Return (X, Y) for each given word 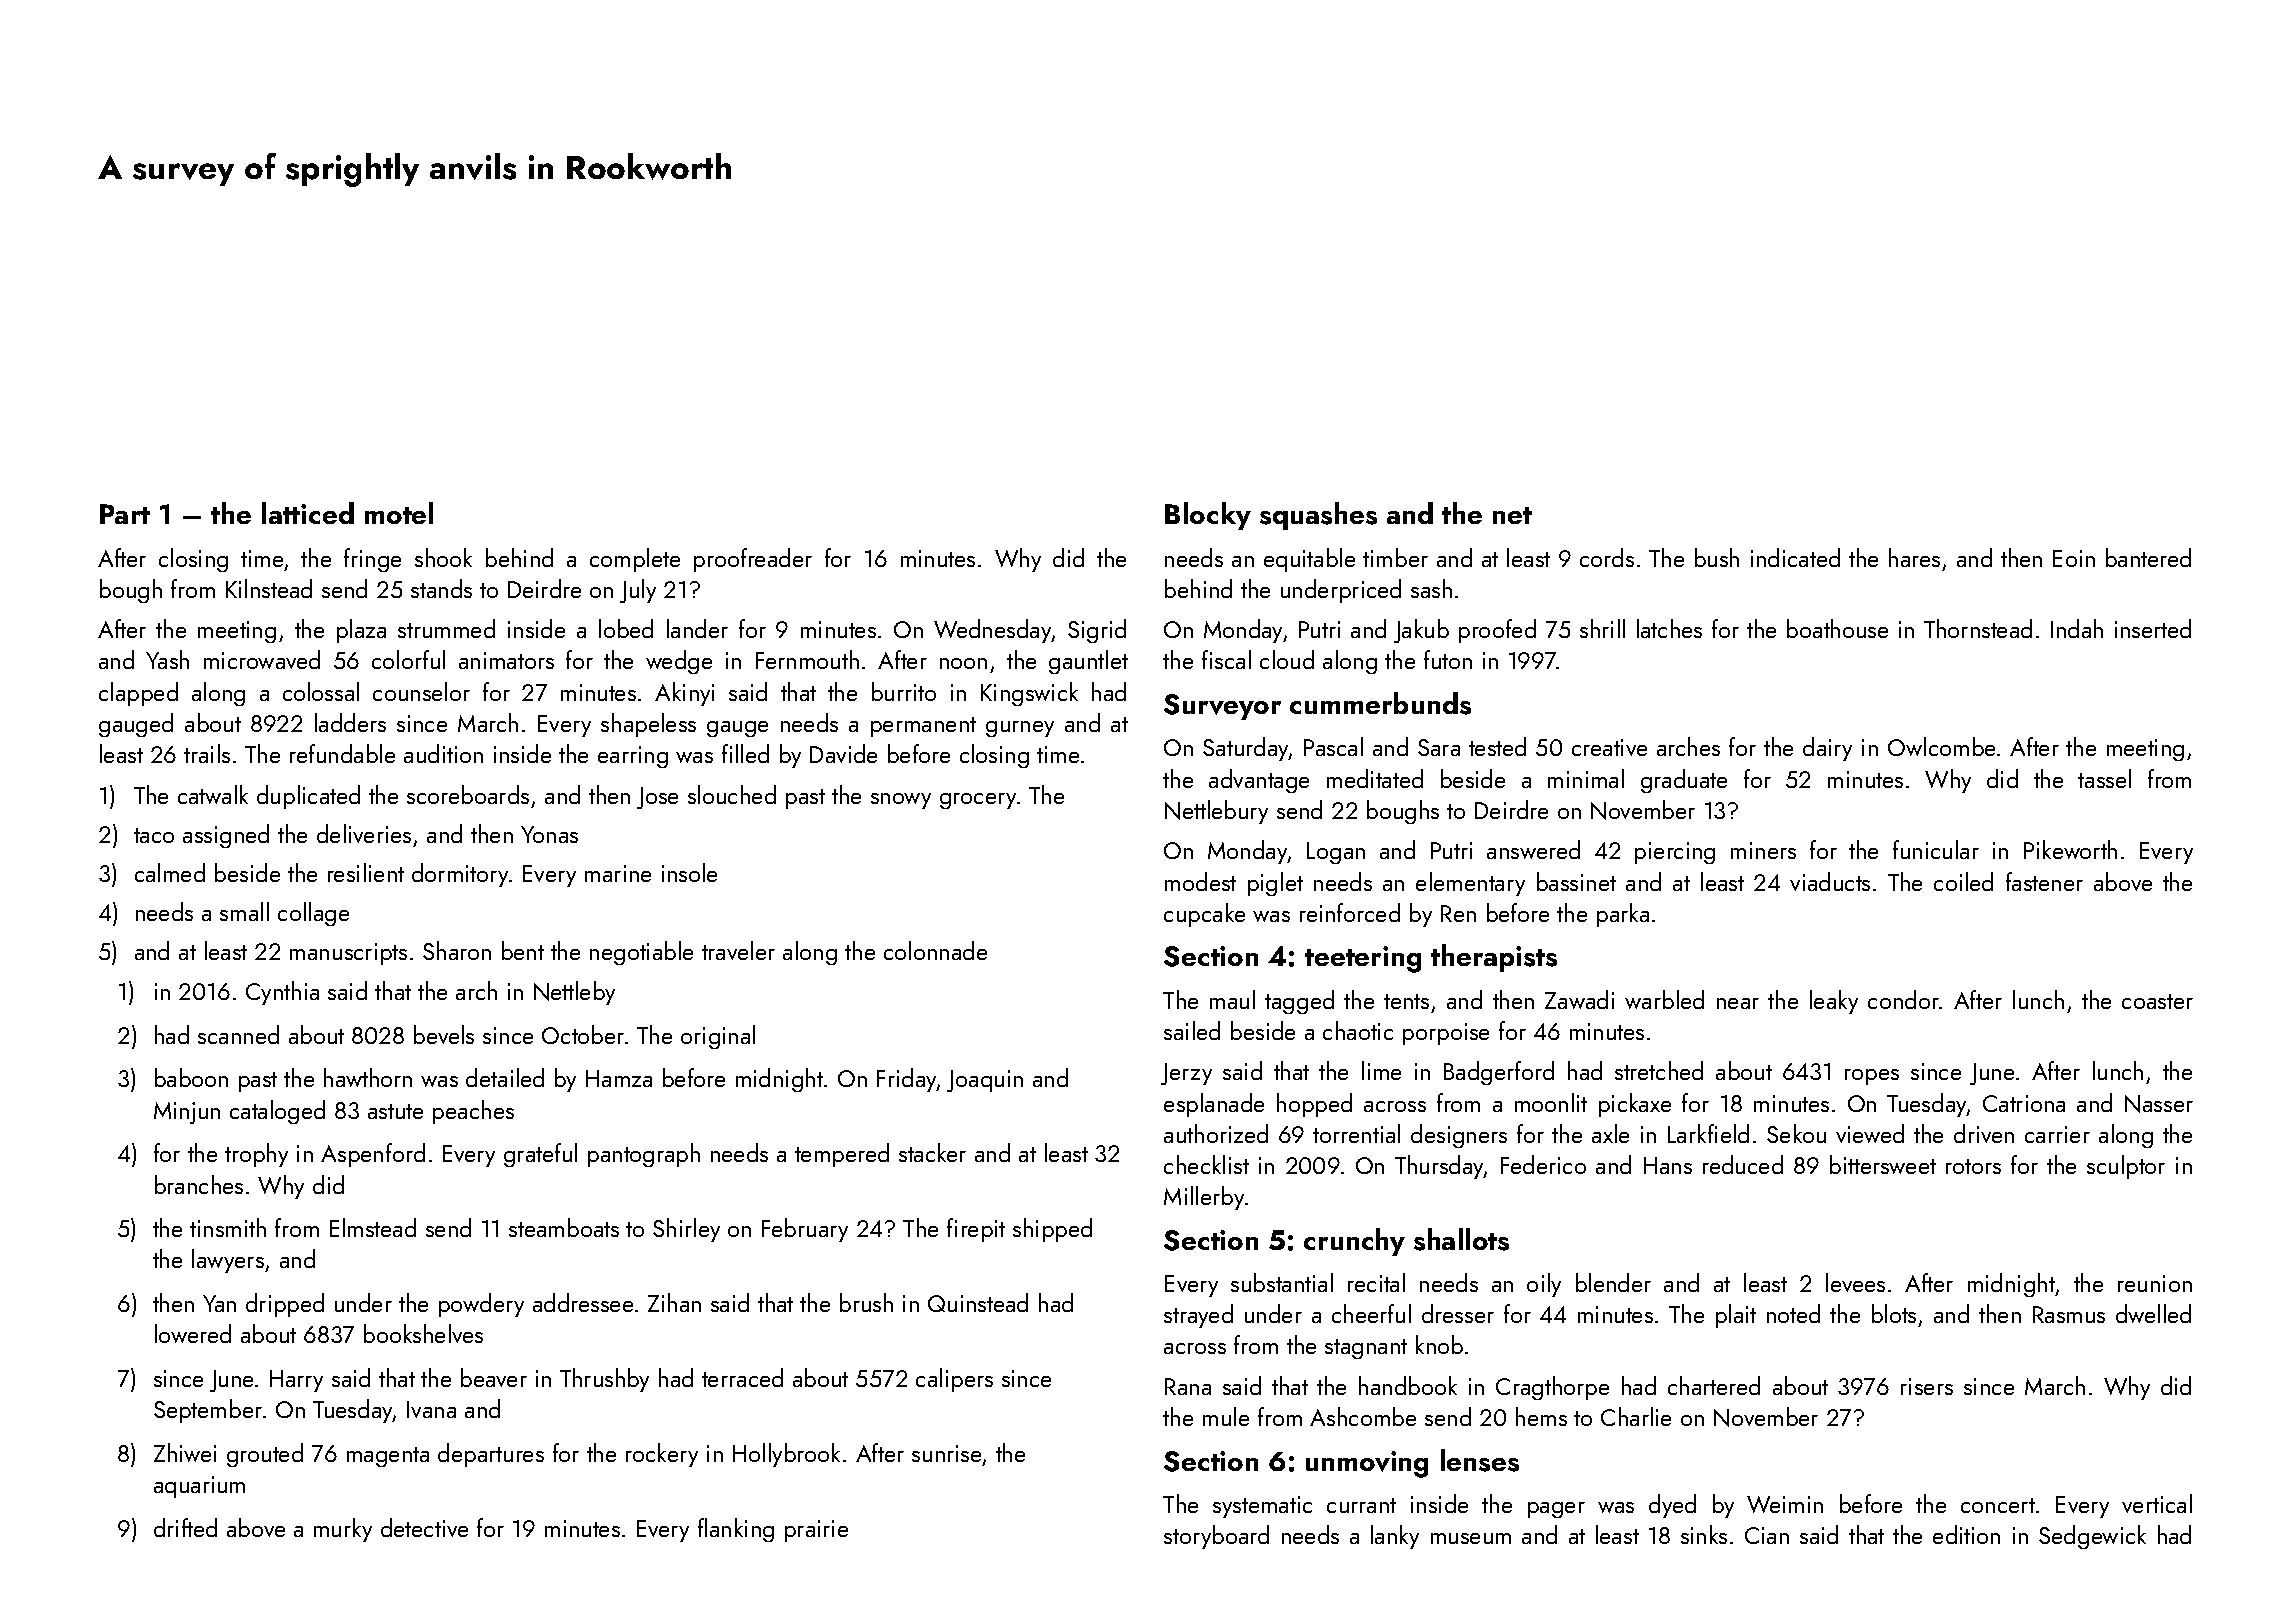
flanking (736, 1530)
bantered (2148, 557)
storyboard (1216, 1537)
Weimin (1785, 1504)
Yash (167, 659)
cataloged (277, 1112)
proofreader (753, 560)
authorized (1216, 1133)
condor (1904, 999)
